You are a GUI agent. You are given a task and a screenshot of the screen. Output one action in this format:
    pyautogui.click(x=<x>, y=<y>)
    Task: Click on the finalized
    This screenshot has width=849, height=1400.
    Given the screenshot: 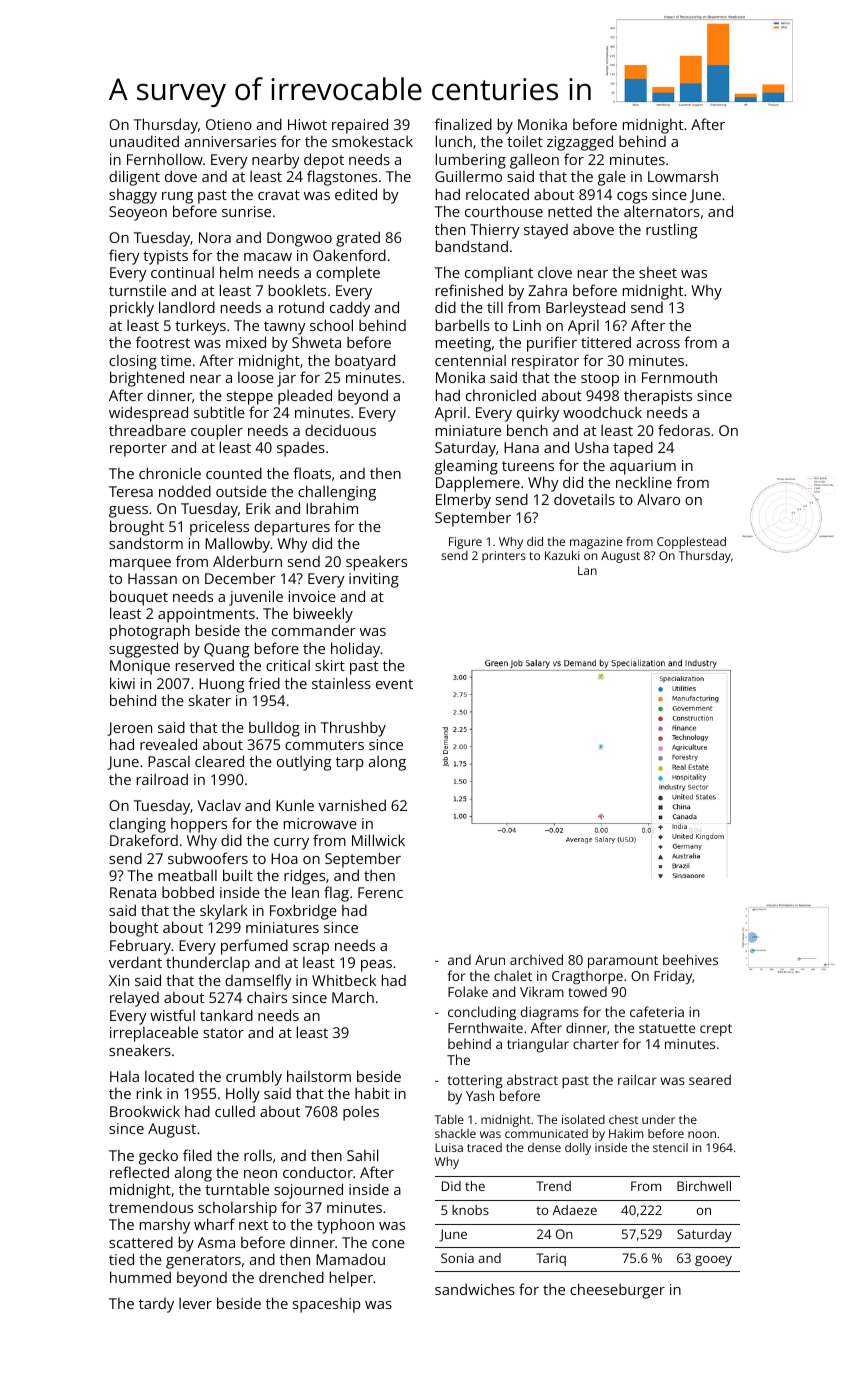 What is the action you would take?
    pyautogui.click(x=463, y=124)
